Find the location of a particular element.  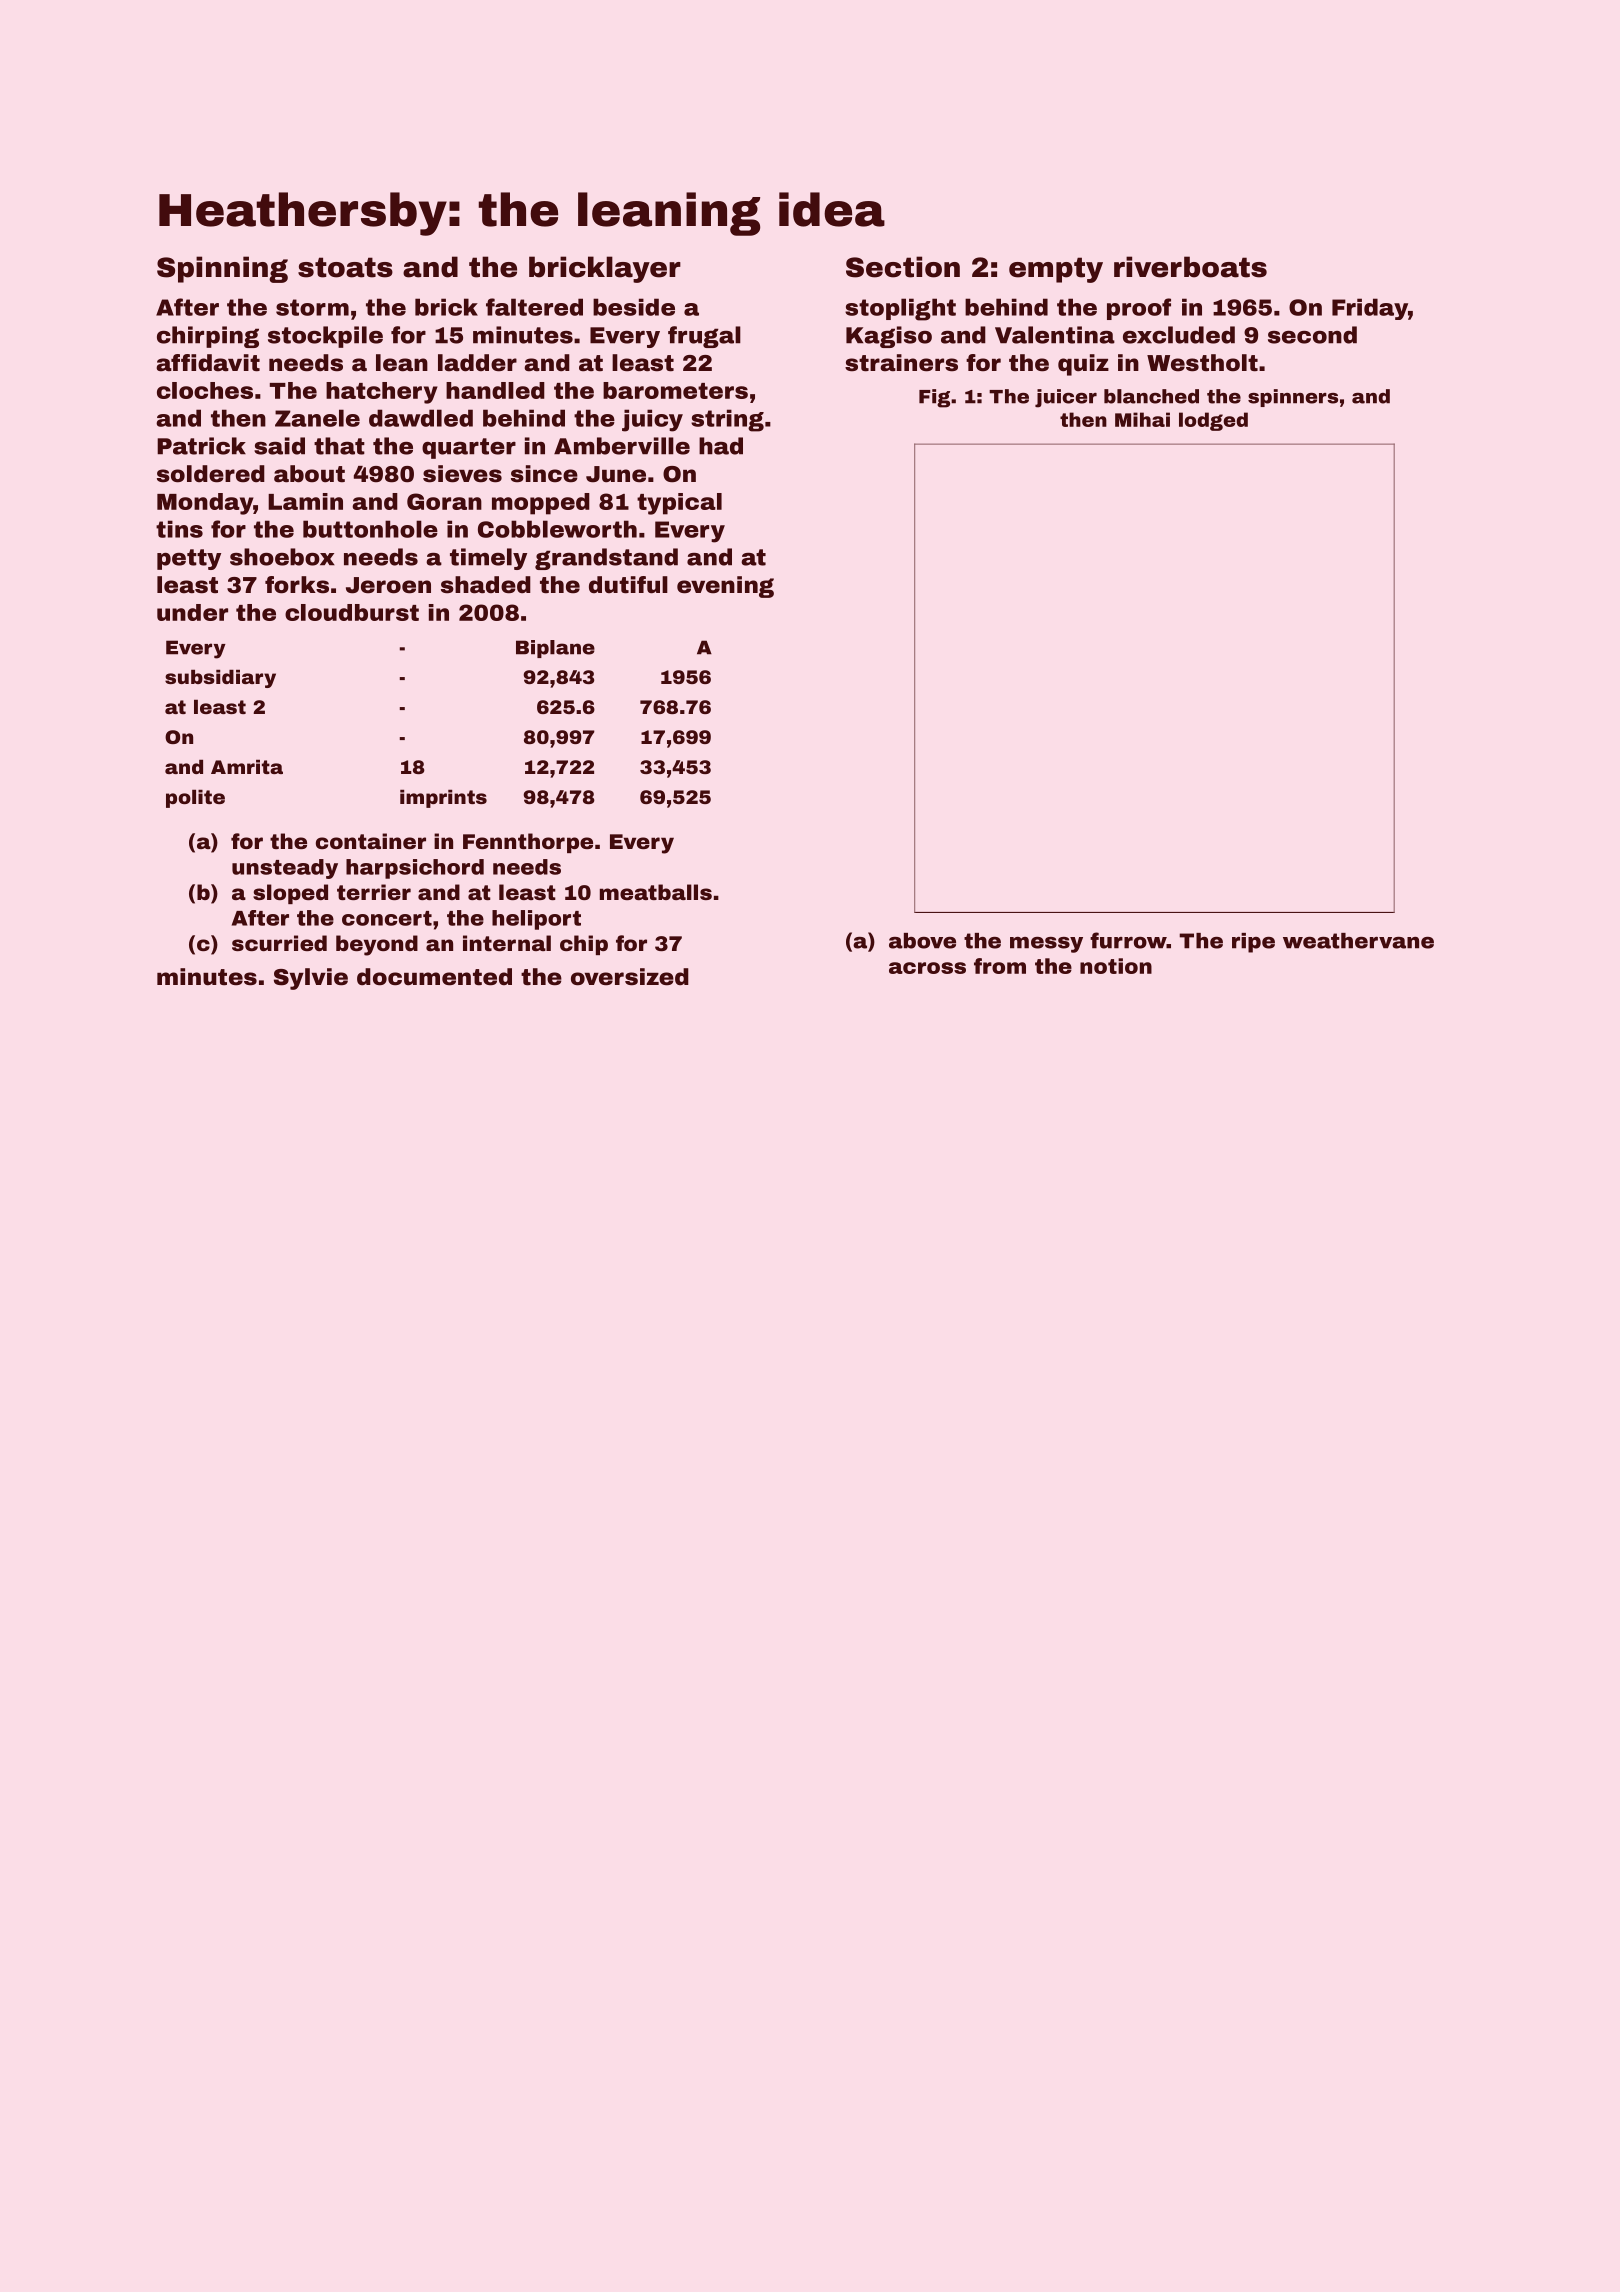

Section is located at coordinates (903, 267).
